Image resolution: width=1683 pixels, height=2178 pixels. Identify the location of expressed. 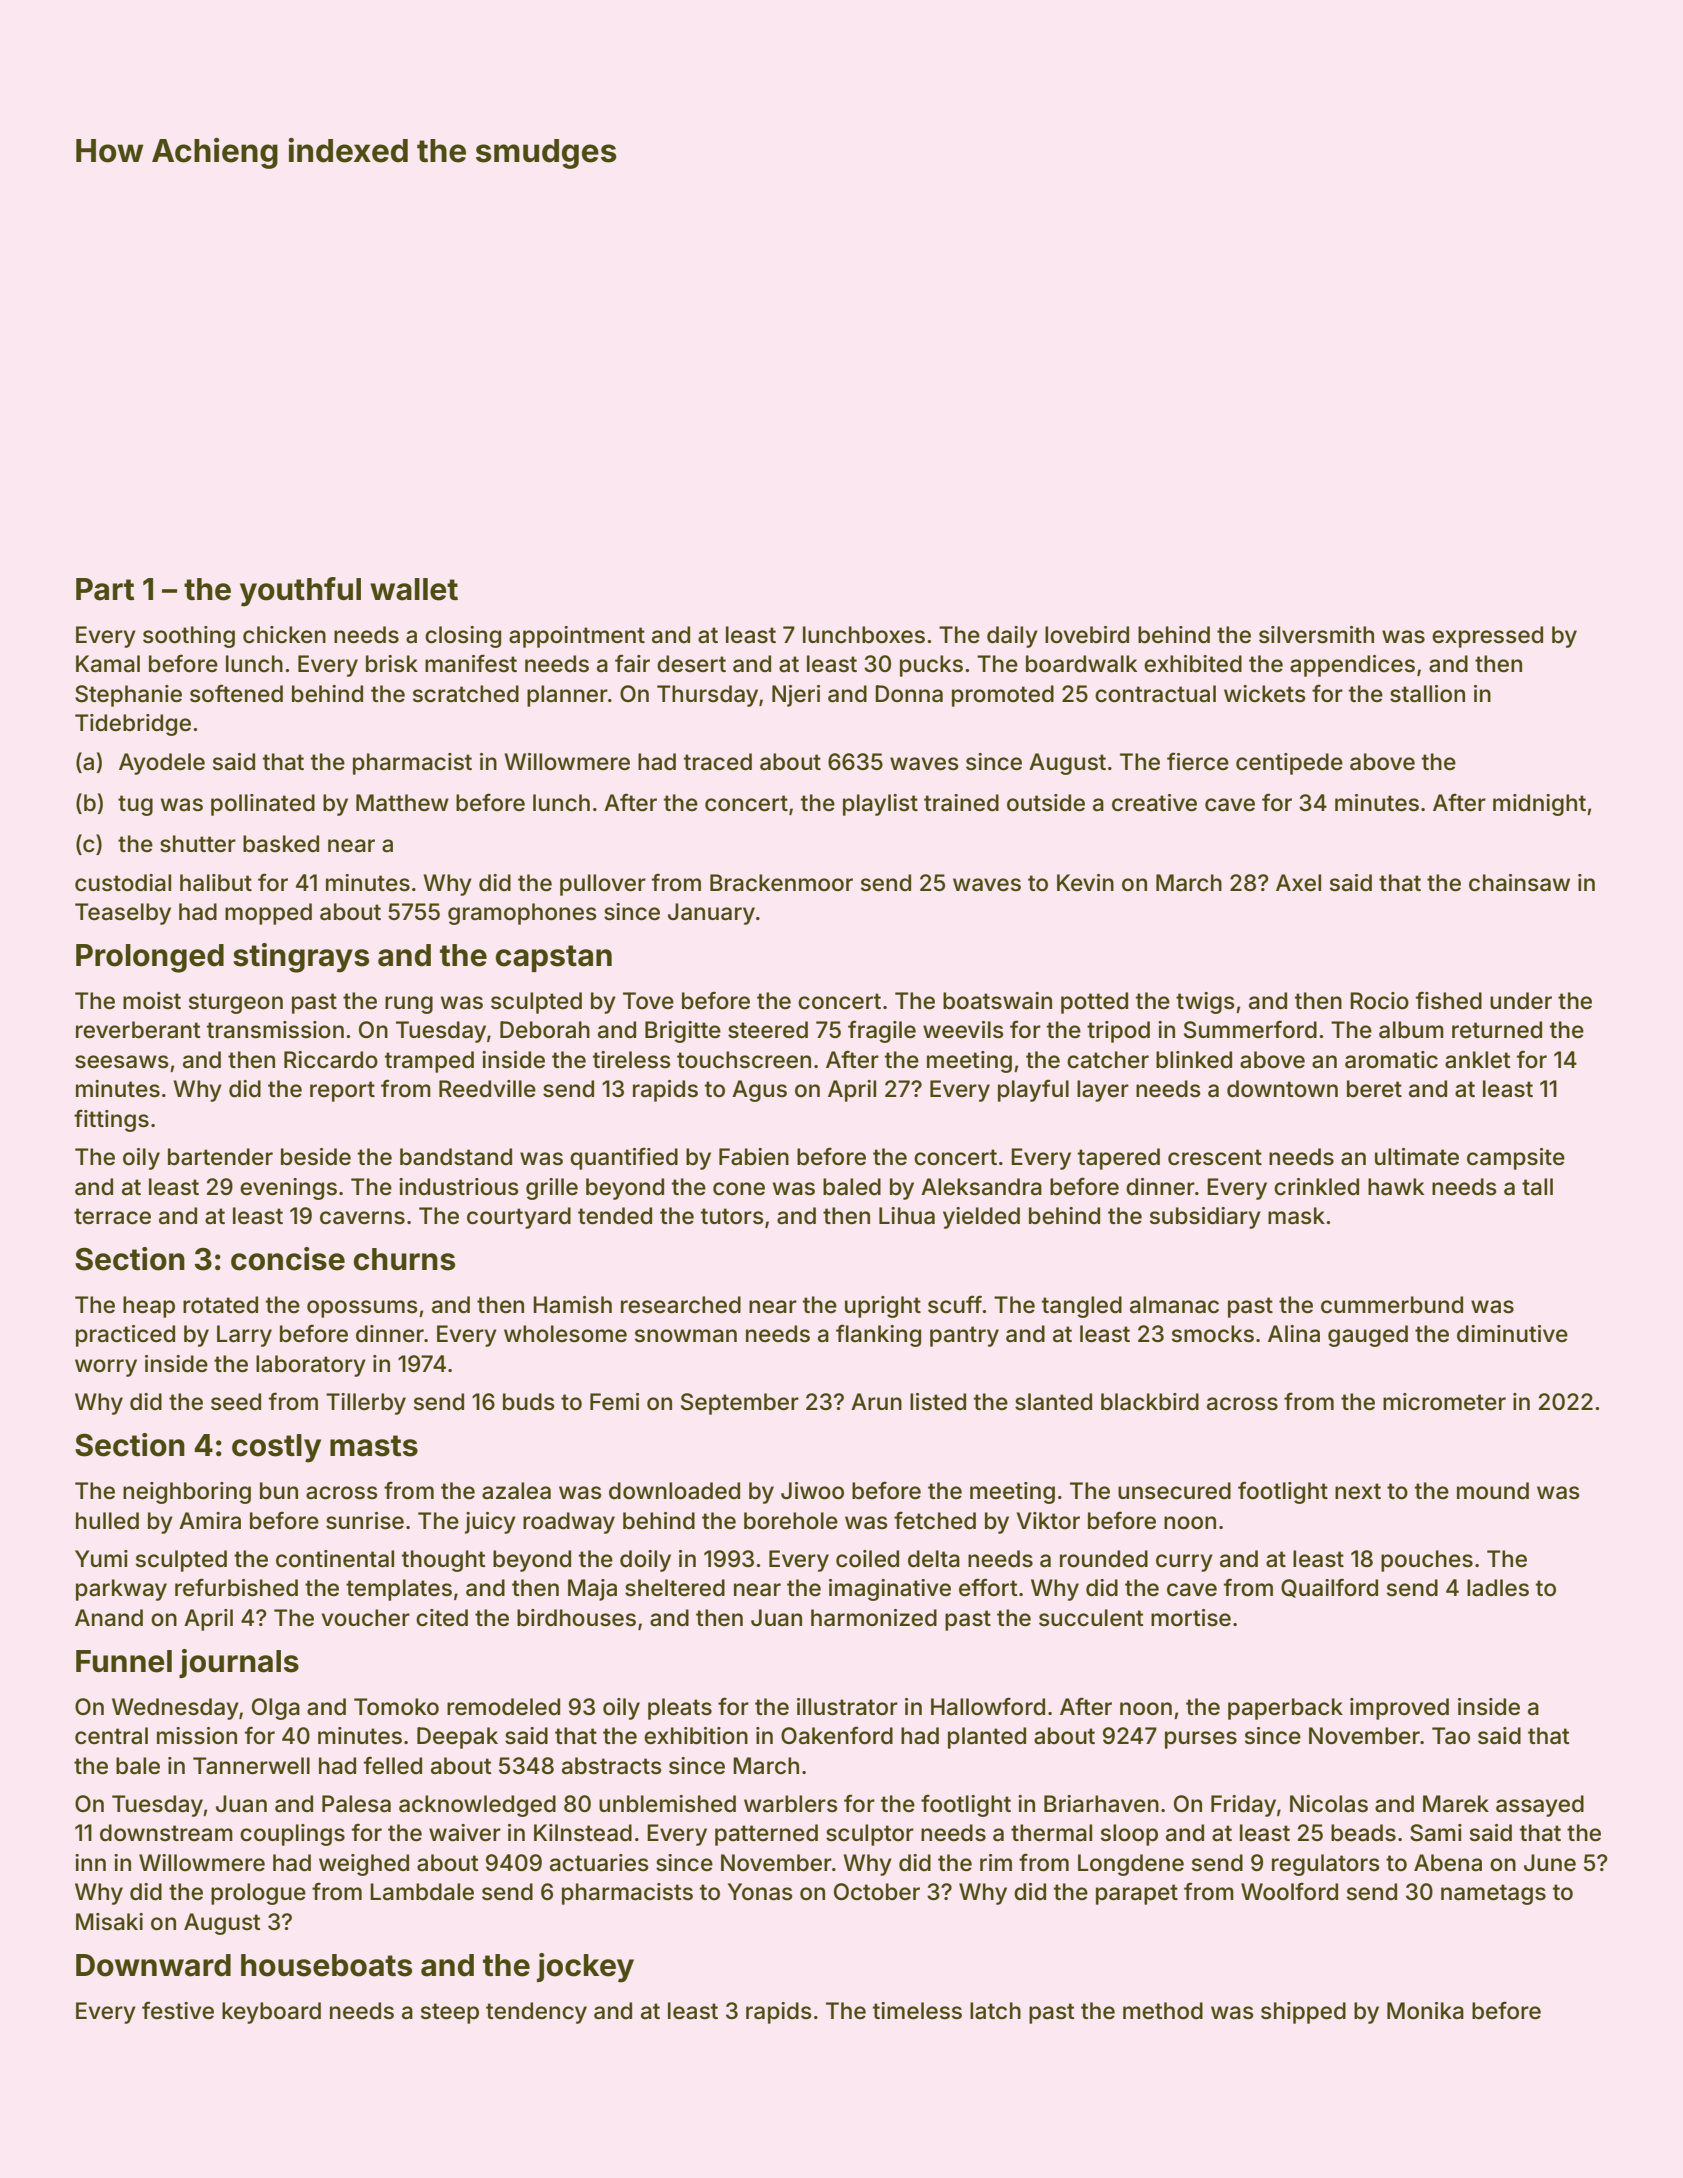
(1487, 637).
